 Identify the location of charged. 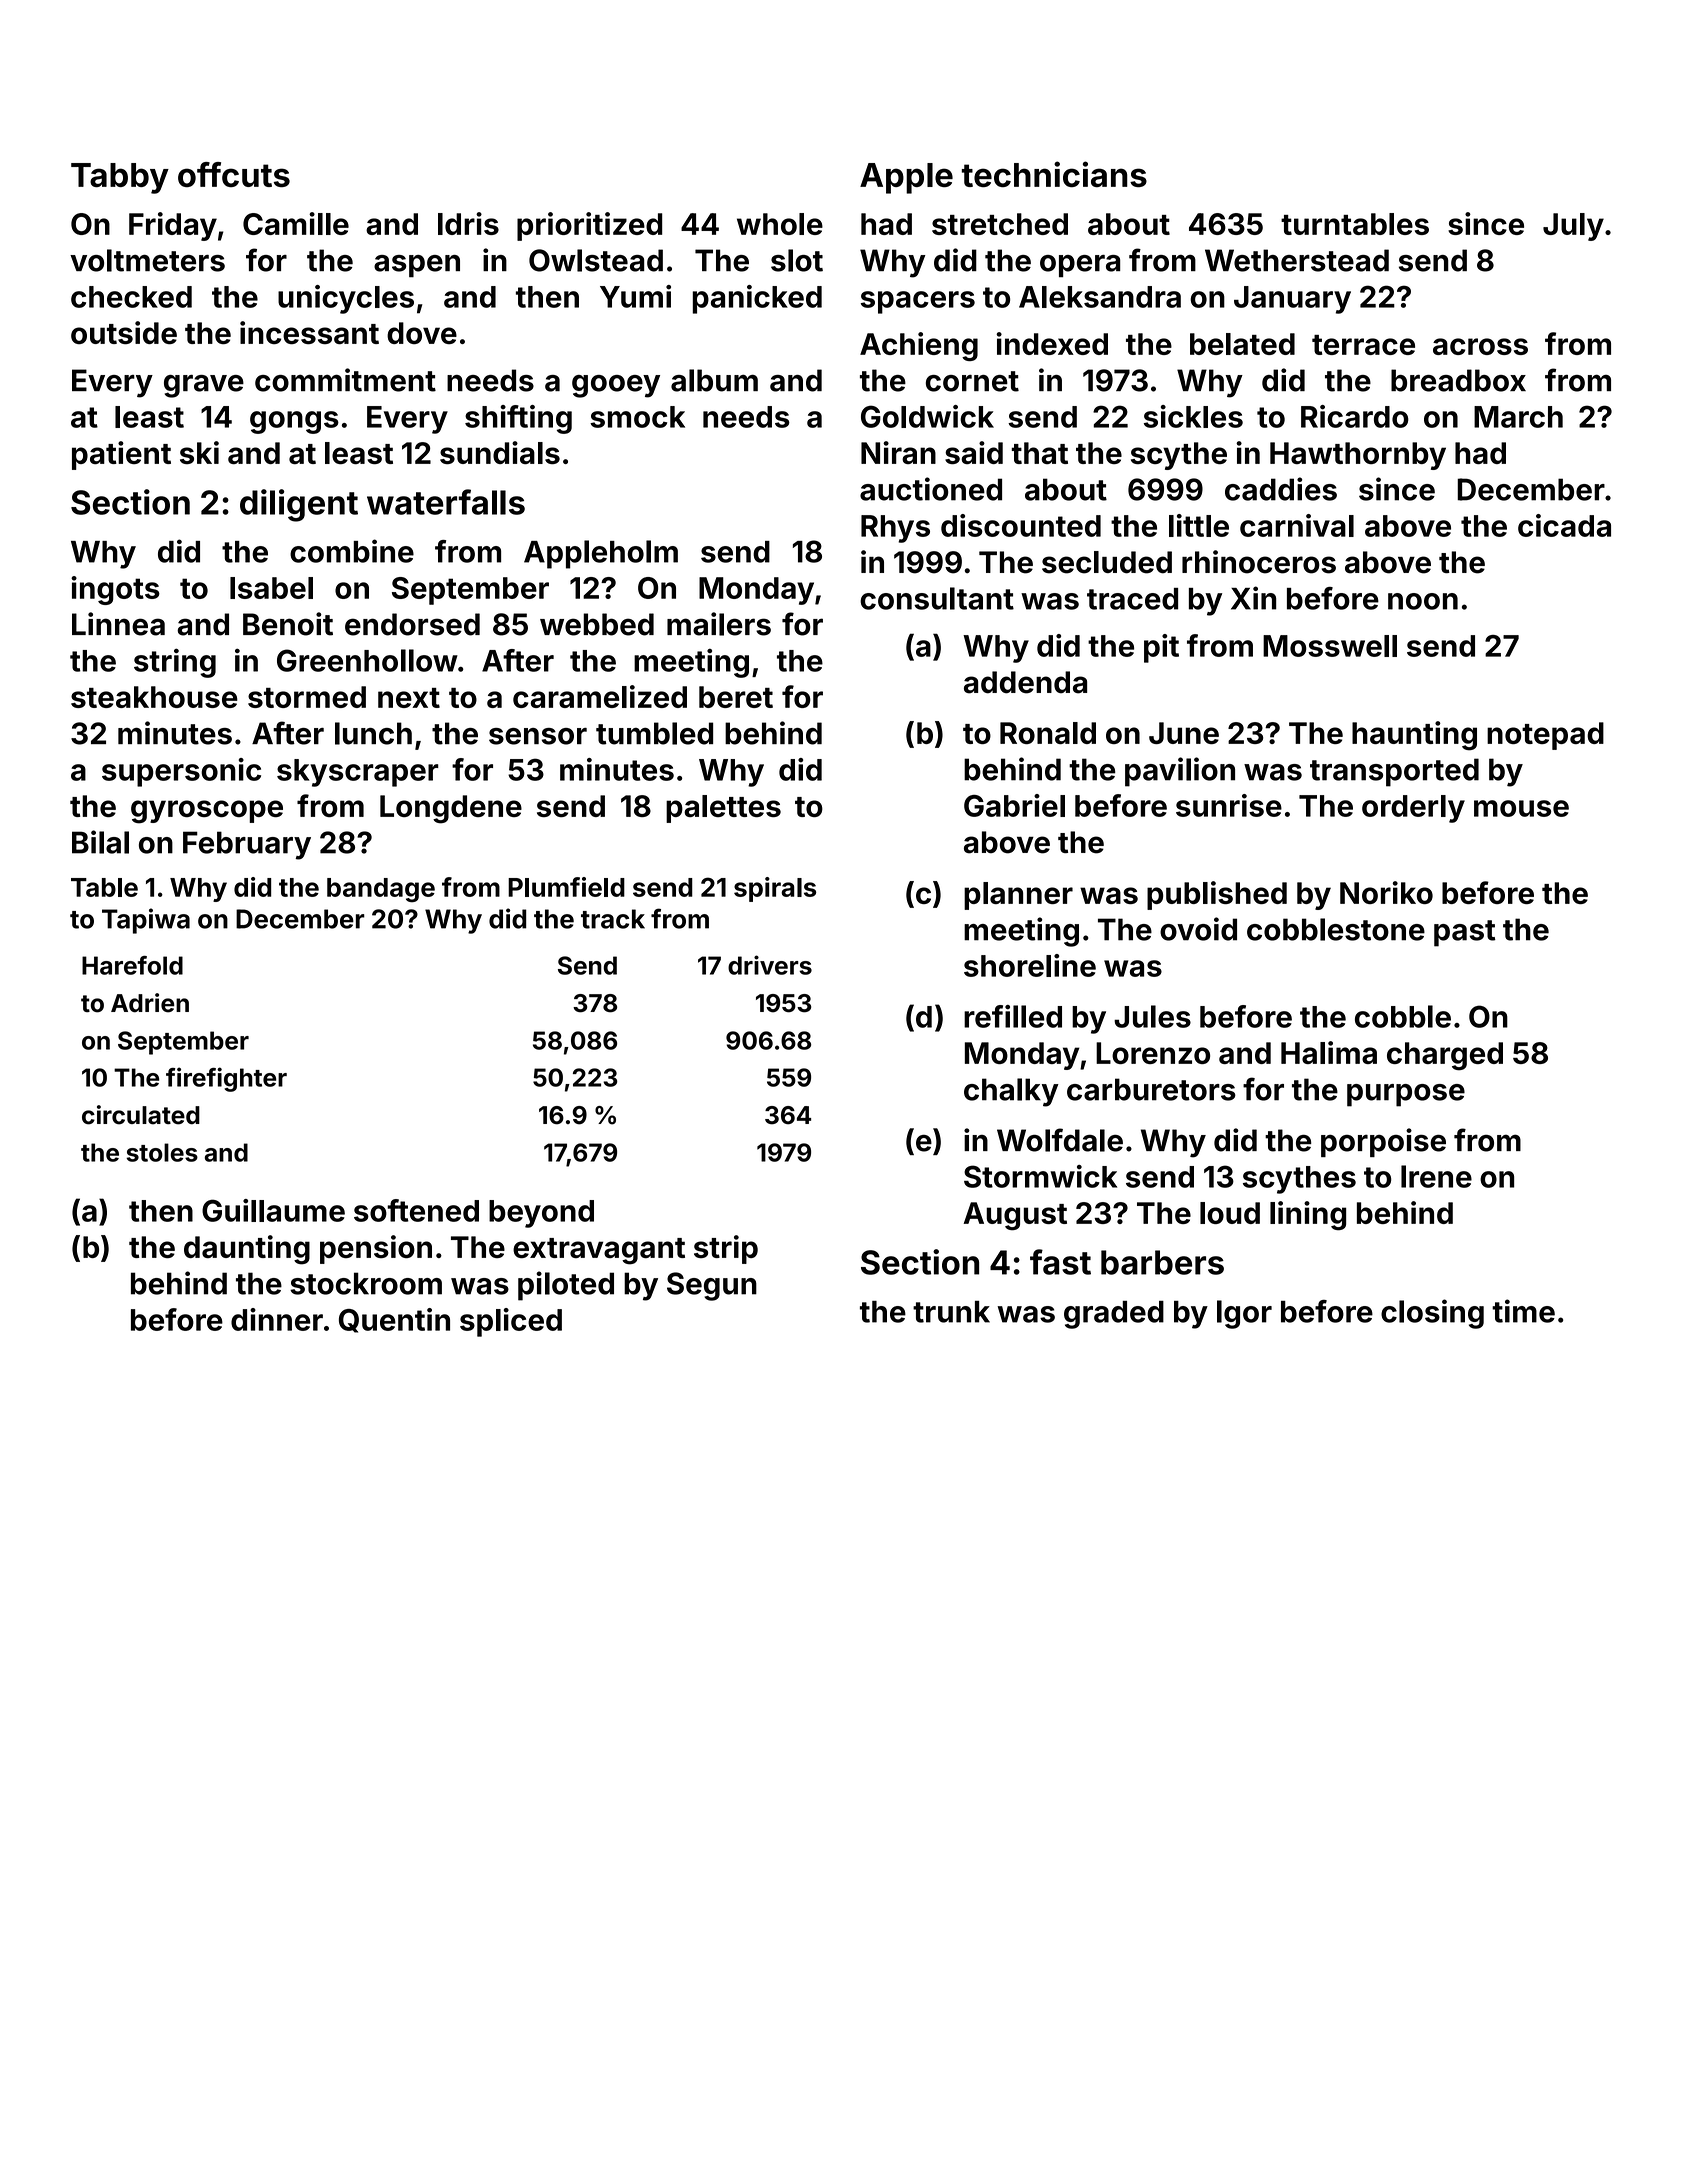
(1445, 1056).
